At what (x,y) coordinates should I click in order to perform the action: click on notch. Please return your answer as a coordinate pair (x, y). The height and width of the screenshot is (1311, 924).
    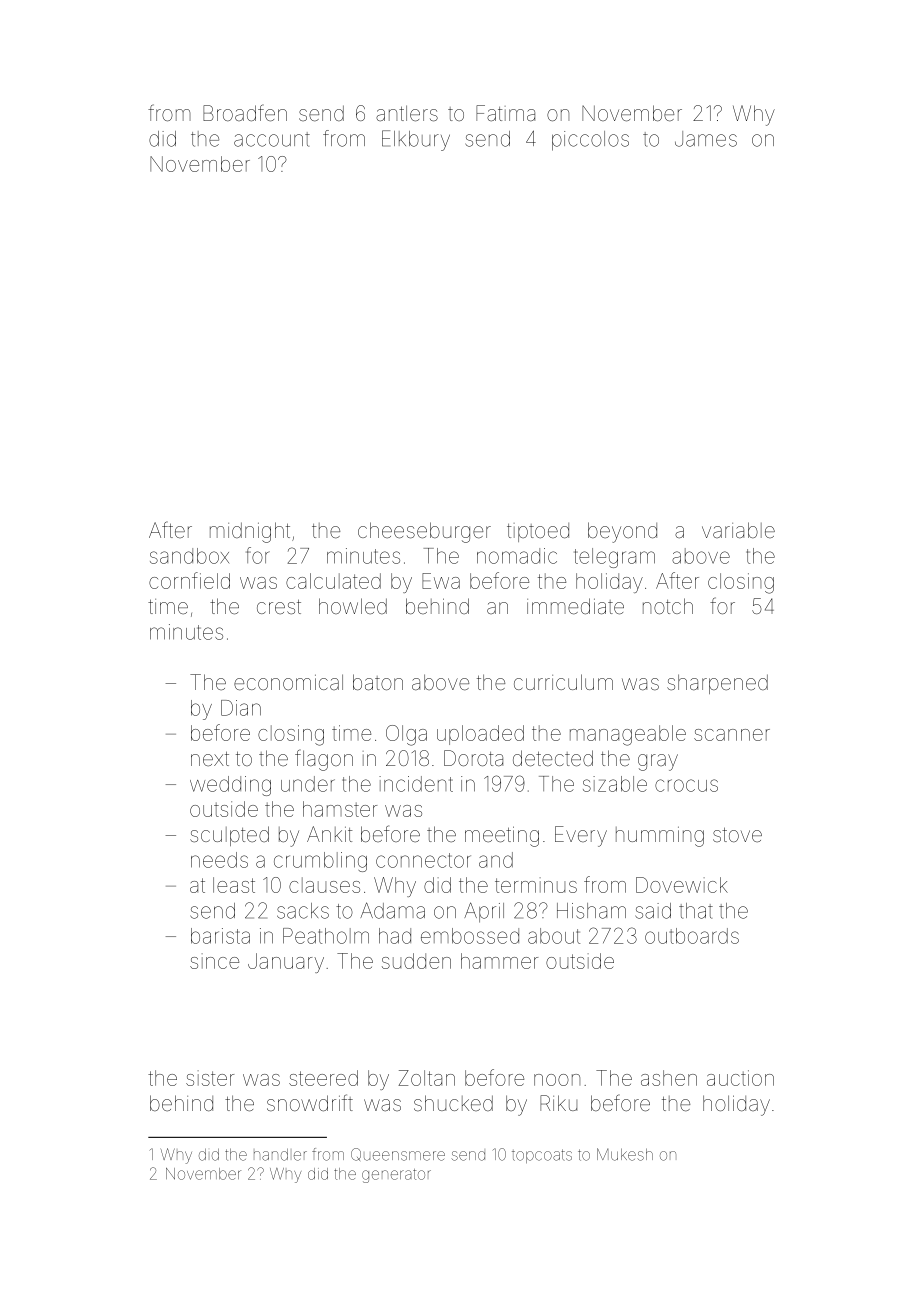
    Looking at the image, I should click on (668, 606).
